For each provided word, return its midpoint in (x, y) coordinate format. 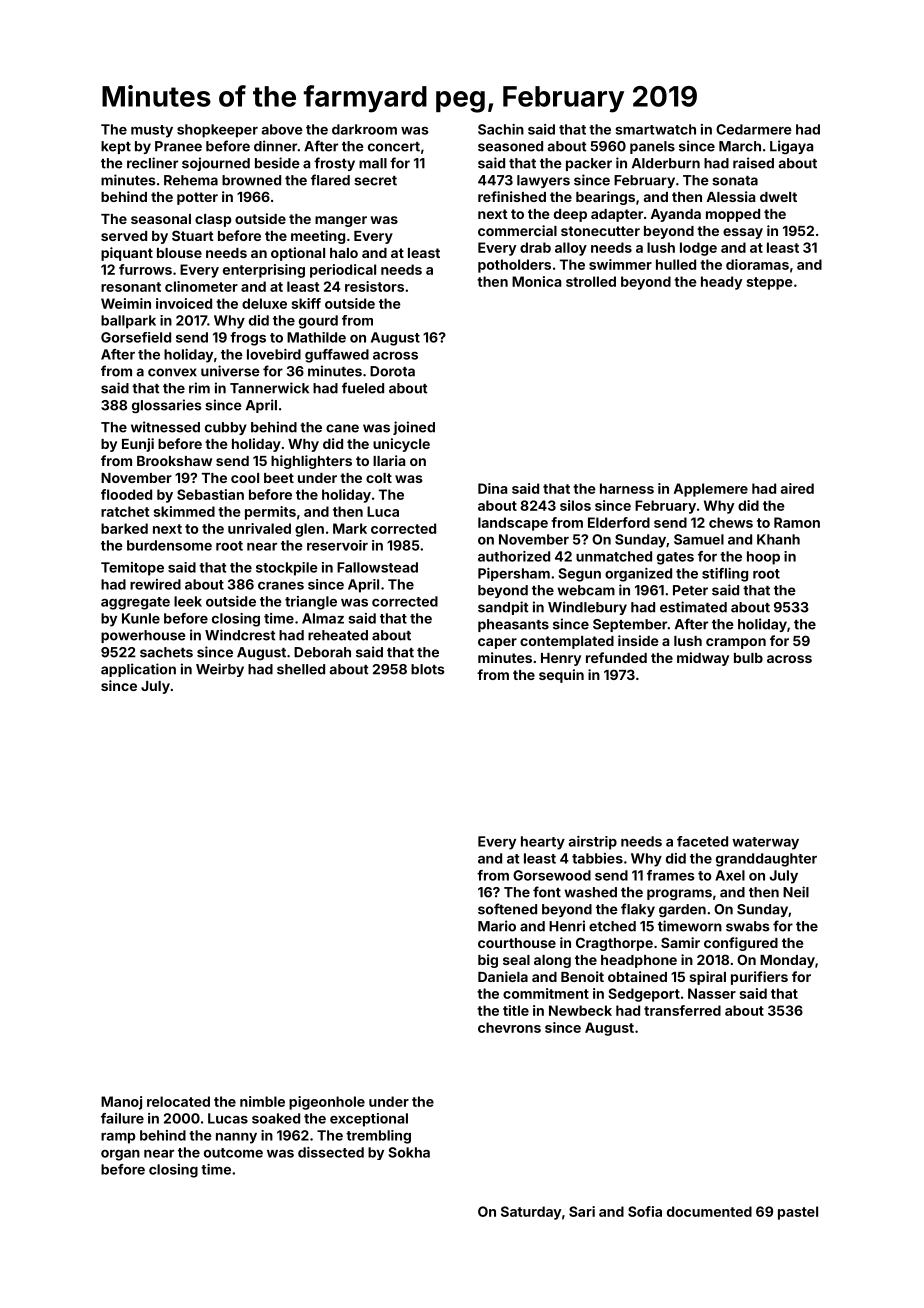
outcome (233, 1153)
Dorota (392, 371)
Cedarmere (754, 129)
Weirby (220, 670)
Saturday (531, 1213)
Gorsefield (136, 337)
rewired (155, 584)
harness (627, 488)
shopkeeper (217, 131)
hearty (543, 843)
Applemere (711, 490)
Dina (492, 488)
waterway (765, 843)
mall (373, 163)
